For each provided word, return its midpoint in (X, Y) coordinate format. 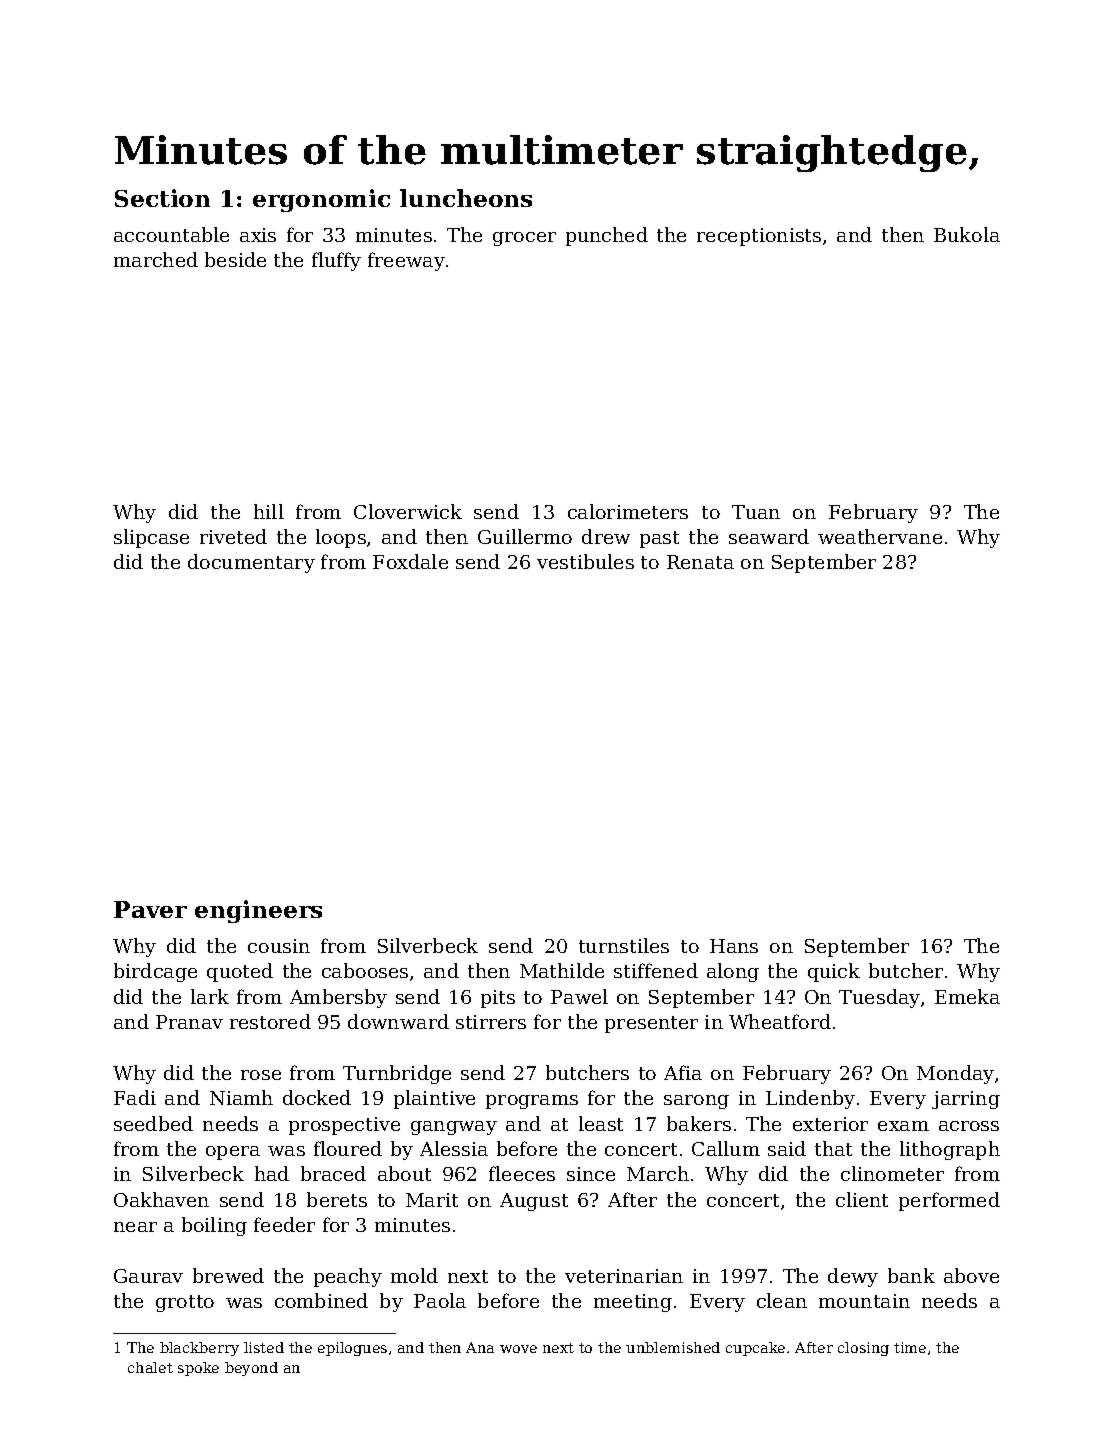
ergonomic (321, 200)
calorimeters (628, 511)
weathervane (880, 536)
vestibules (585, 561)
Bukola (967, 234)
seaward (769, 536)
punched (607, 236)
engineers (258, 911)
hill (269, 511)
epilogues (352, 1349)
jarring (966, 1100)
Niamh (241, 1097)
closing (863, 1349)
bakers (699, 1123)
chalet (150, 1367)
